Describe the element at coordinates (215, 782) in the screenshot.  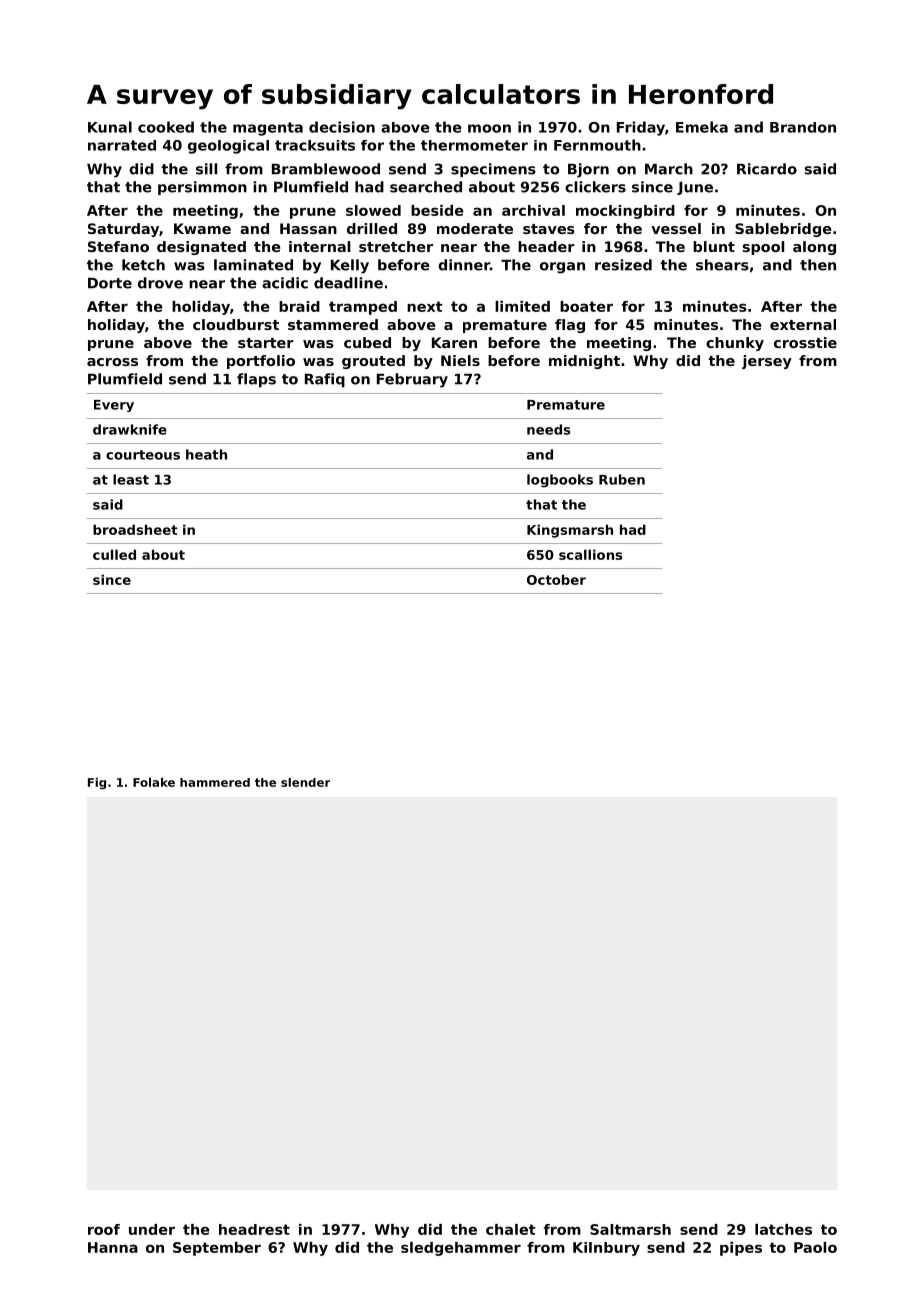
I see `hammered` at that location.
